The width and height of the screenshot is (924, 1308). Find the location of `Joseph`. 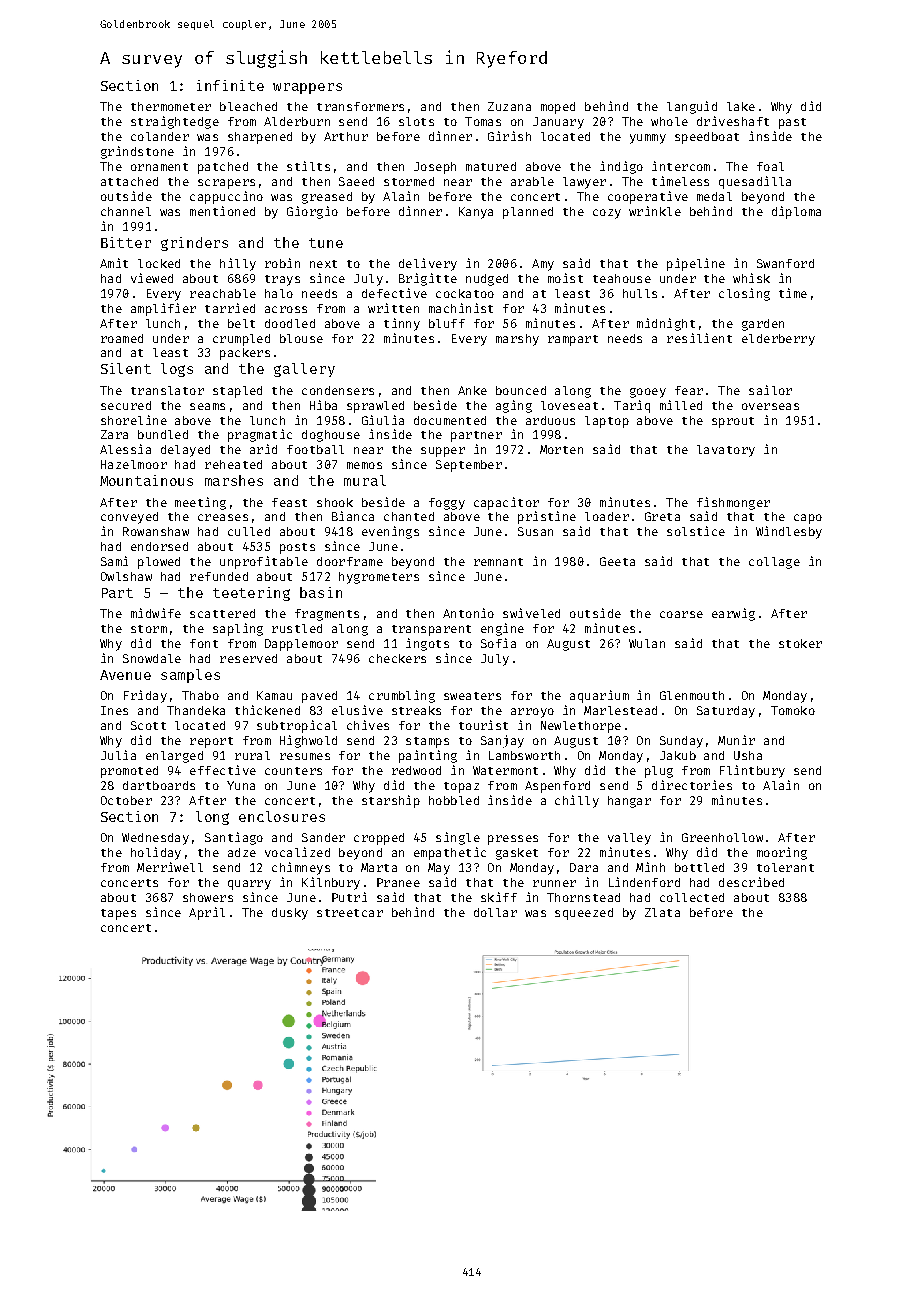

Joseph is located at coordinates (435, 168).
